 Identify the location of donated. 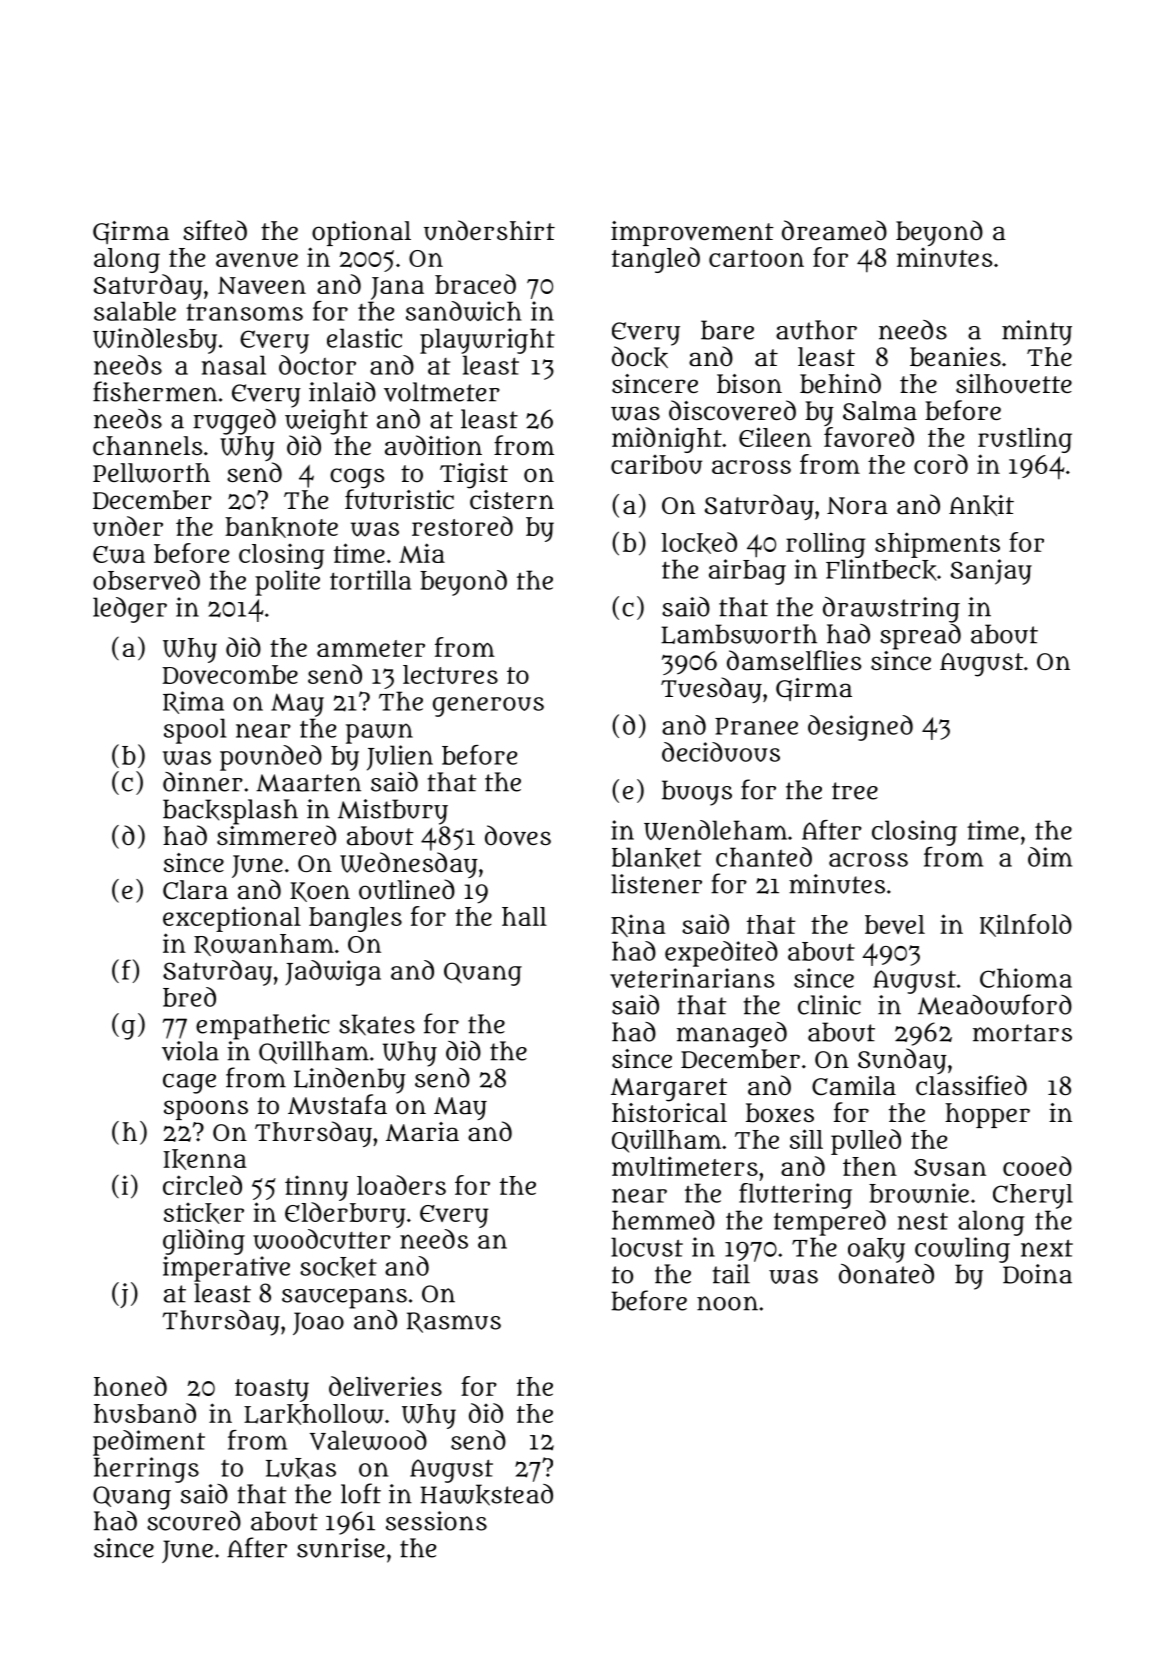
(886, 1274).
